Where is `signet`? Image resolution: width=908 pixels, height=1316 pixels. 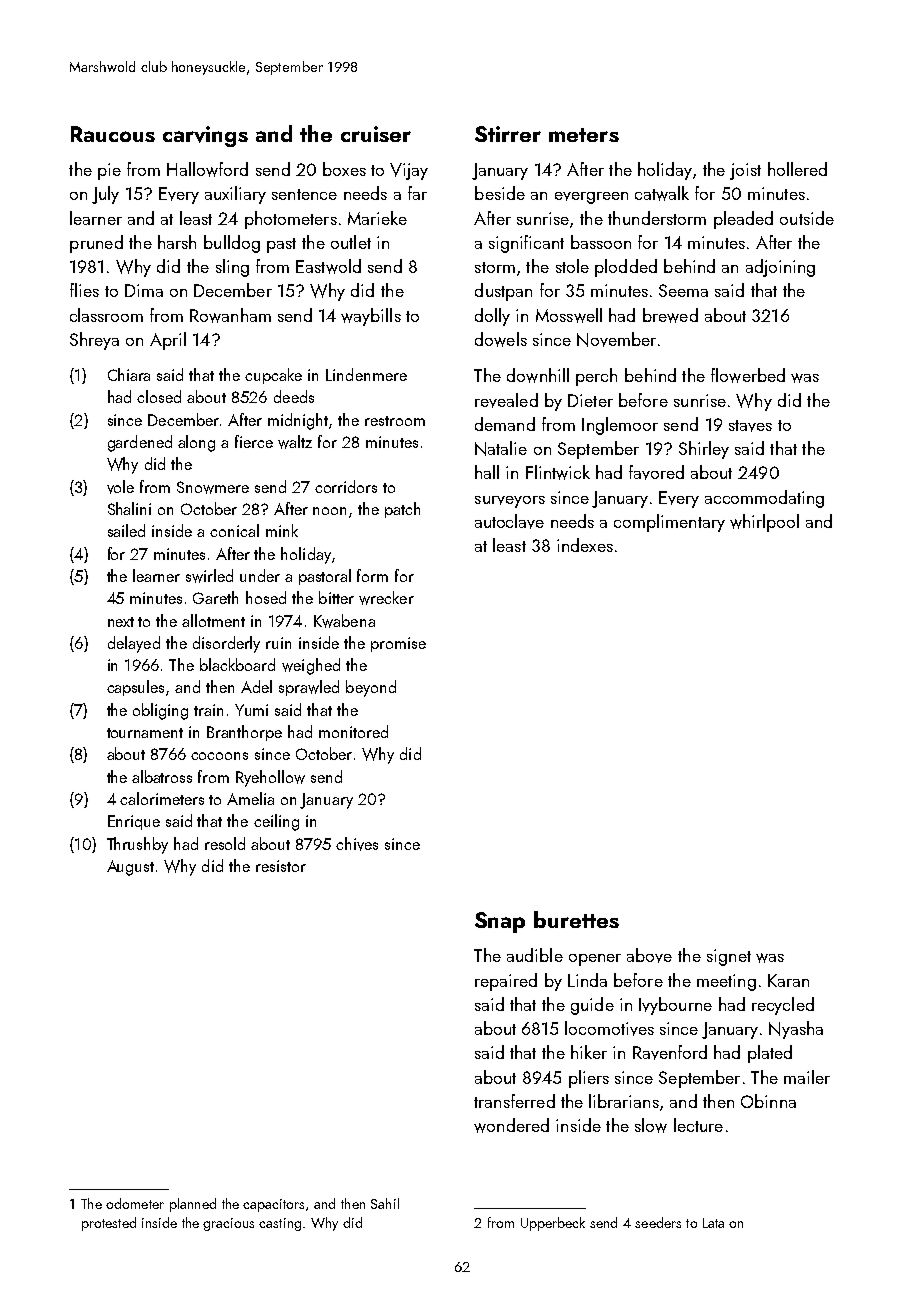 signet is located at coordinates (729, 957).
